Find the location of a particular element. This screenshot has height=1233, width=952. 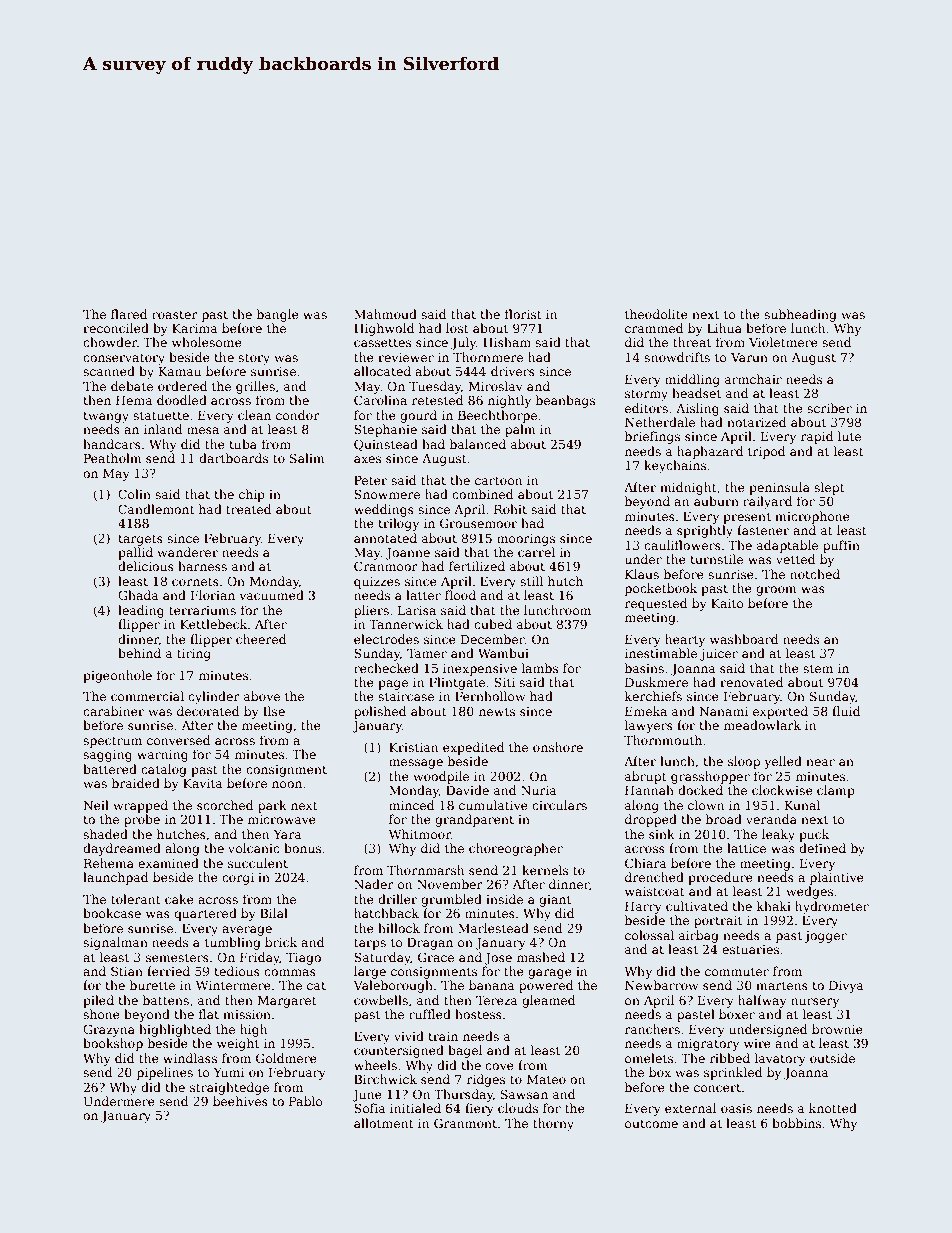

brownie is located at coordinates (837, 1029).
